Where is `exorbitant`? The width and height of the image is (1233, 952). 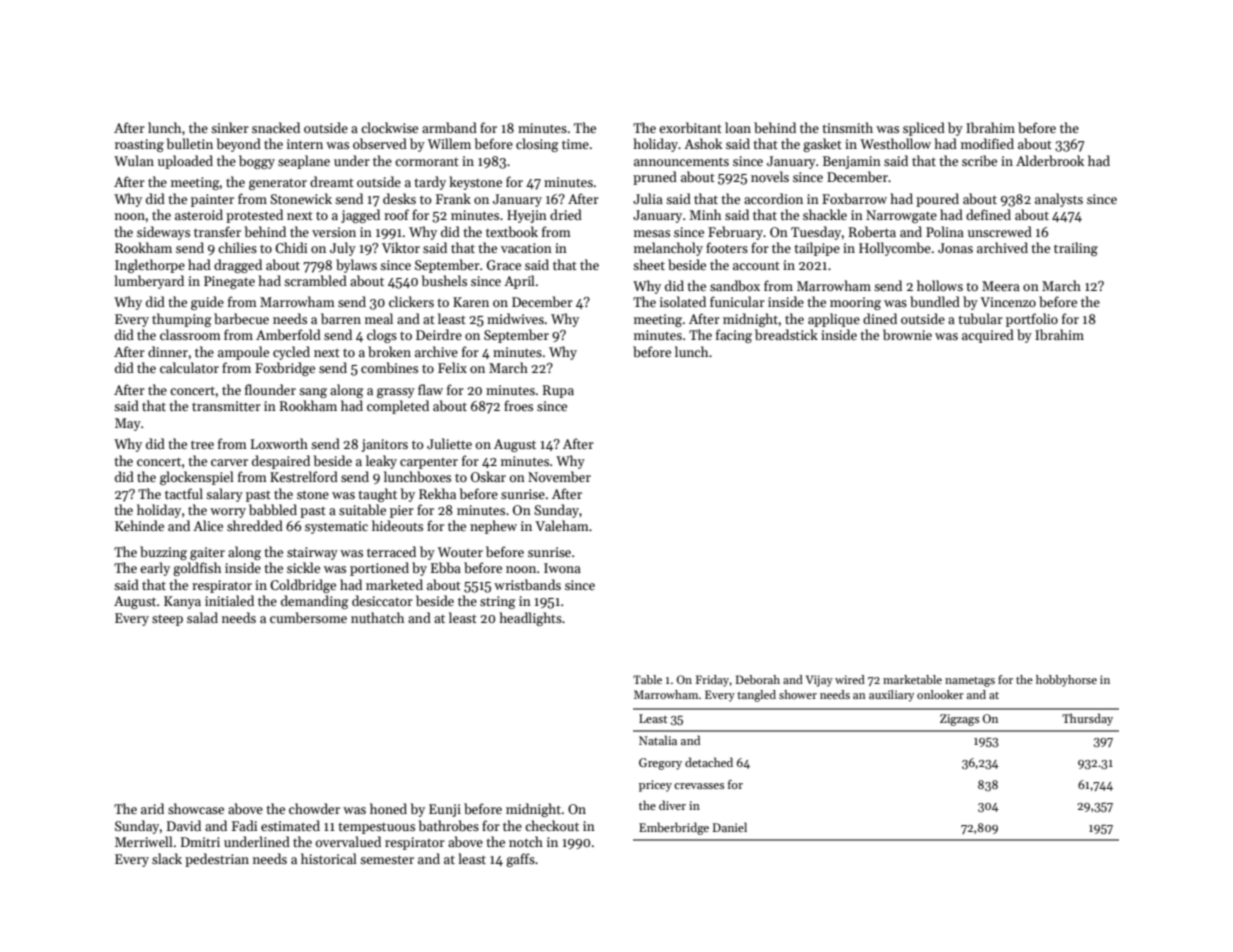 exorbitant is located at coordinates (690, 127).
